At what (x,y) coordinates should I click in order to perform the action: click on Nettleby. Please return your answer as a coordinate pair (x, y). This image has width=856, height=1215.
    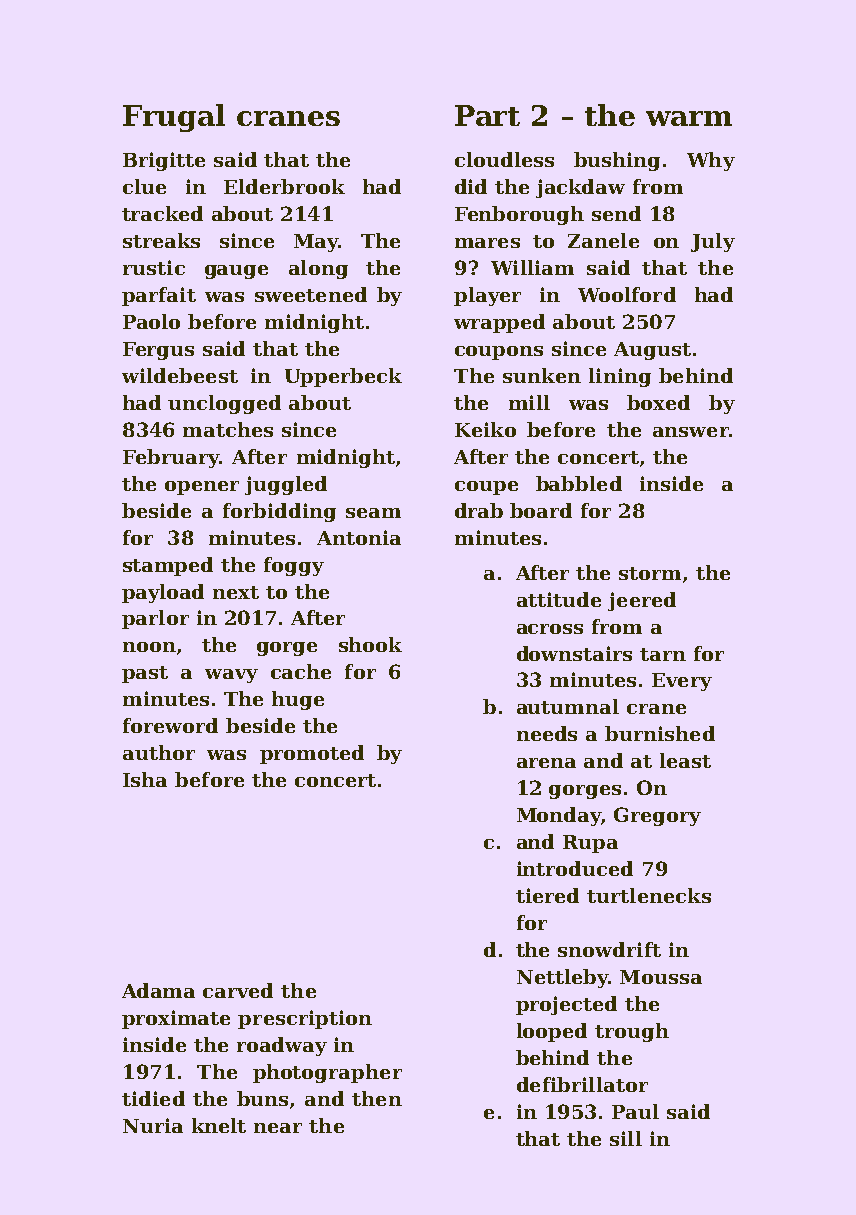
    Looking at the image, I should click on (562, 978).
